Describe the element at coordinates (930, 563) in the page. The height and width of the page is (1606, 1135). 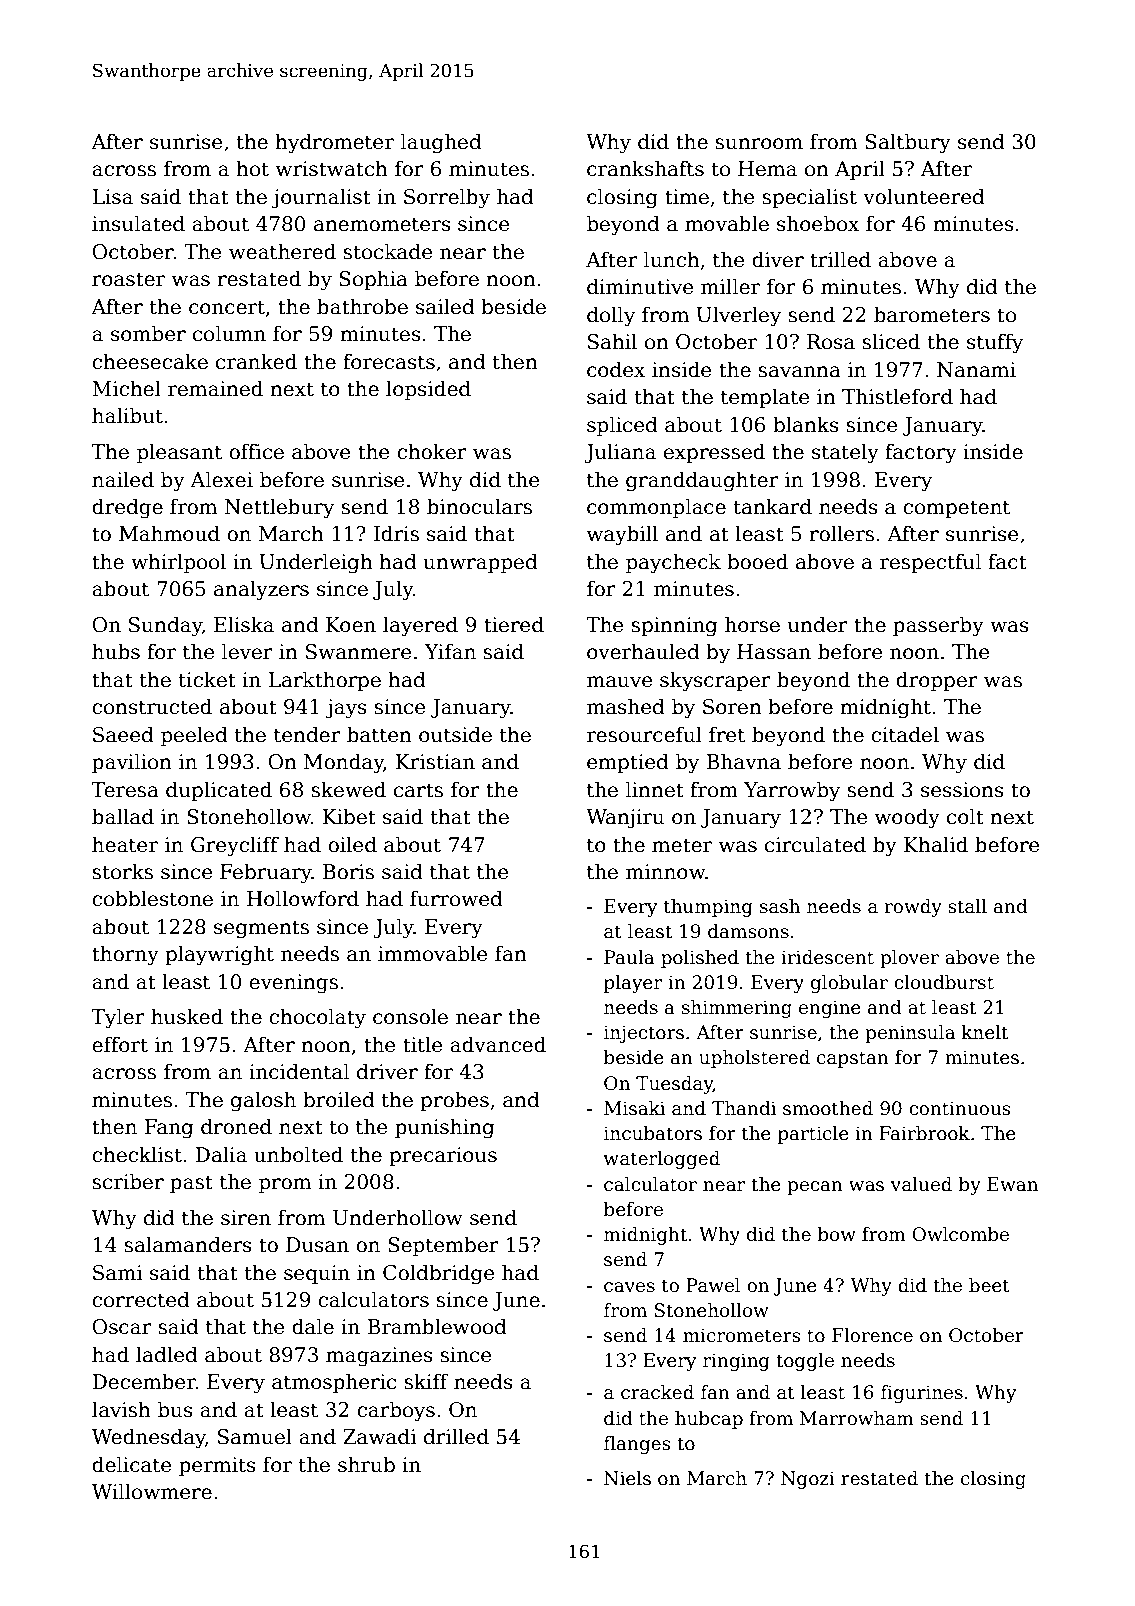
I see `respectful` at that location.
